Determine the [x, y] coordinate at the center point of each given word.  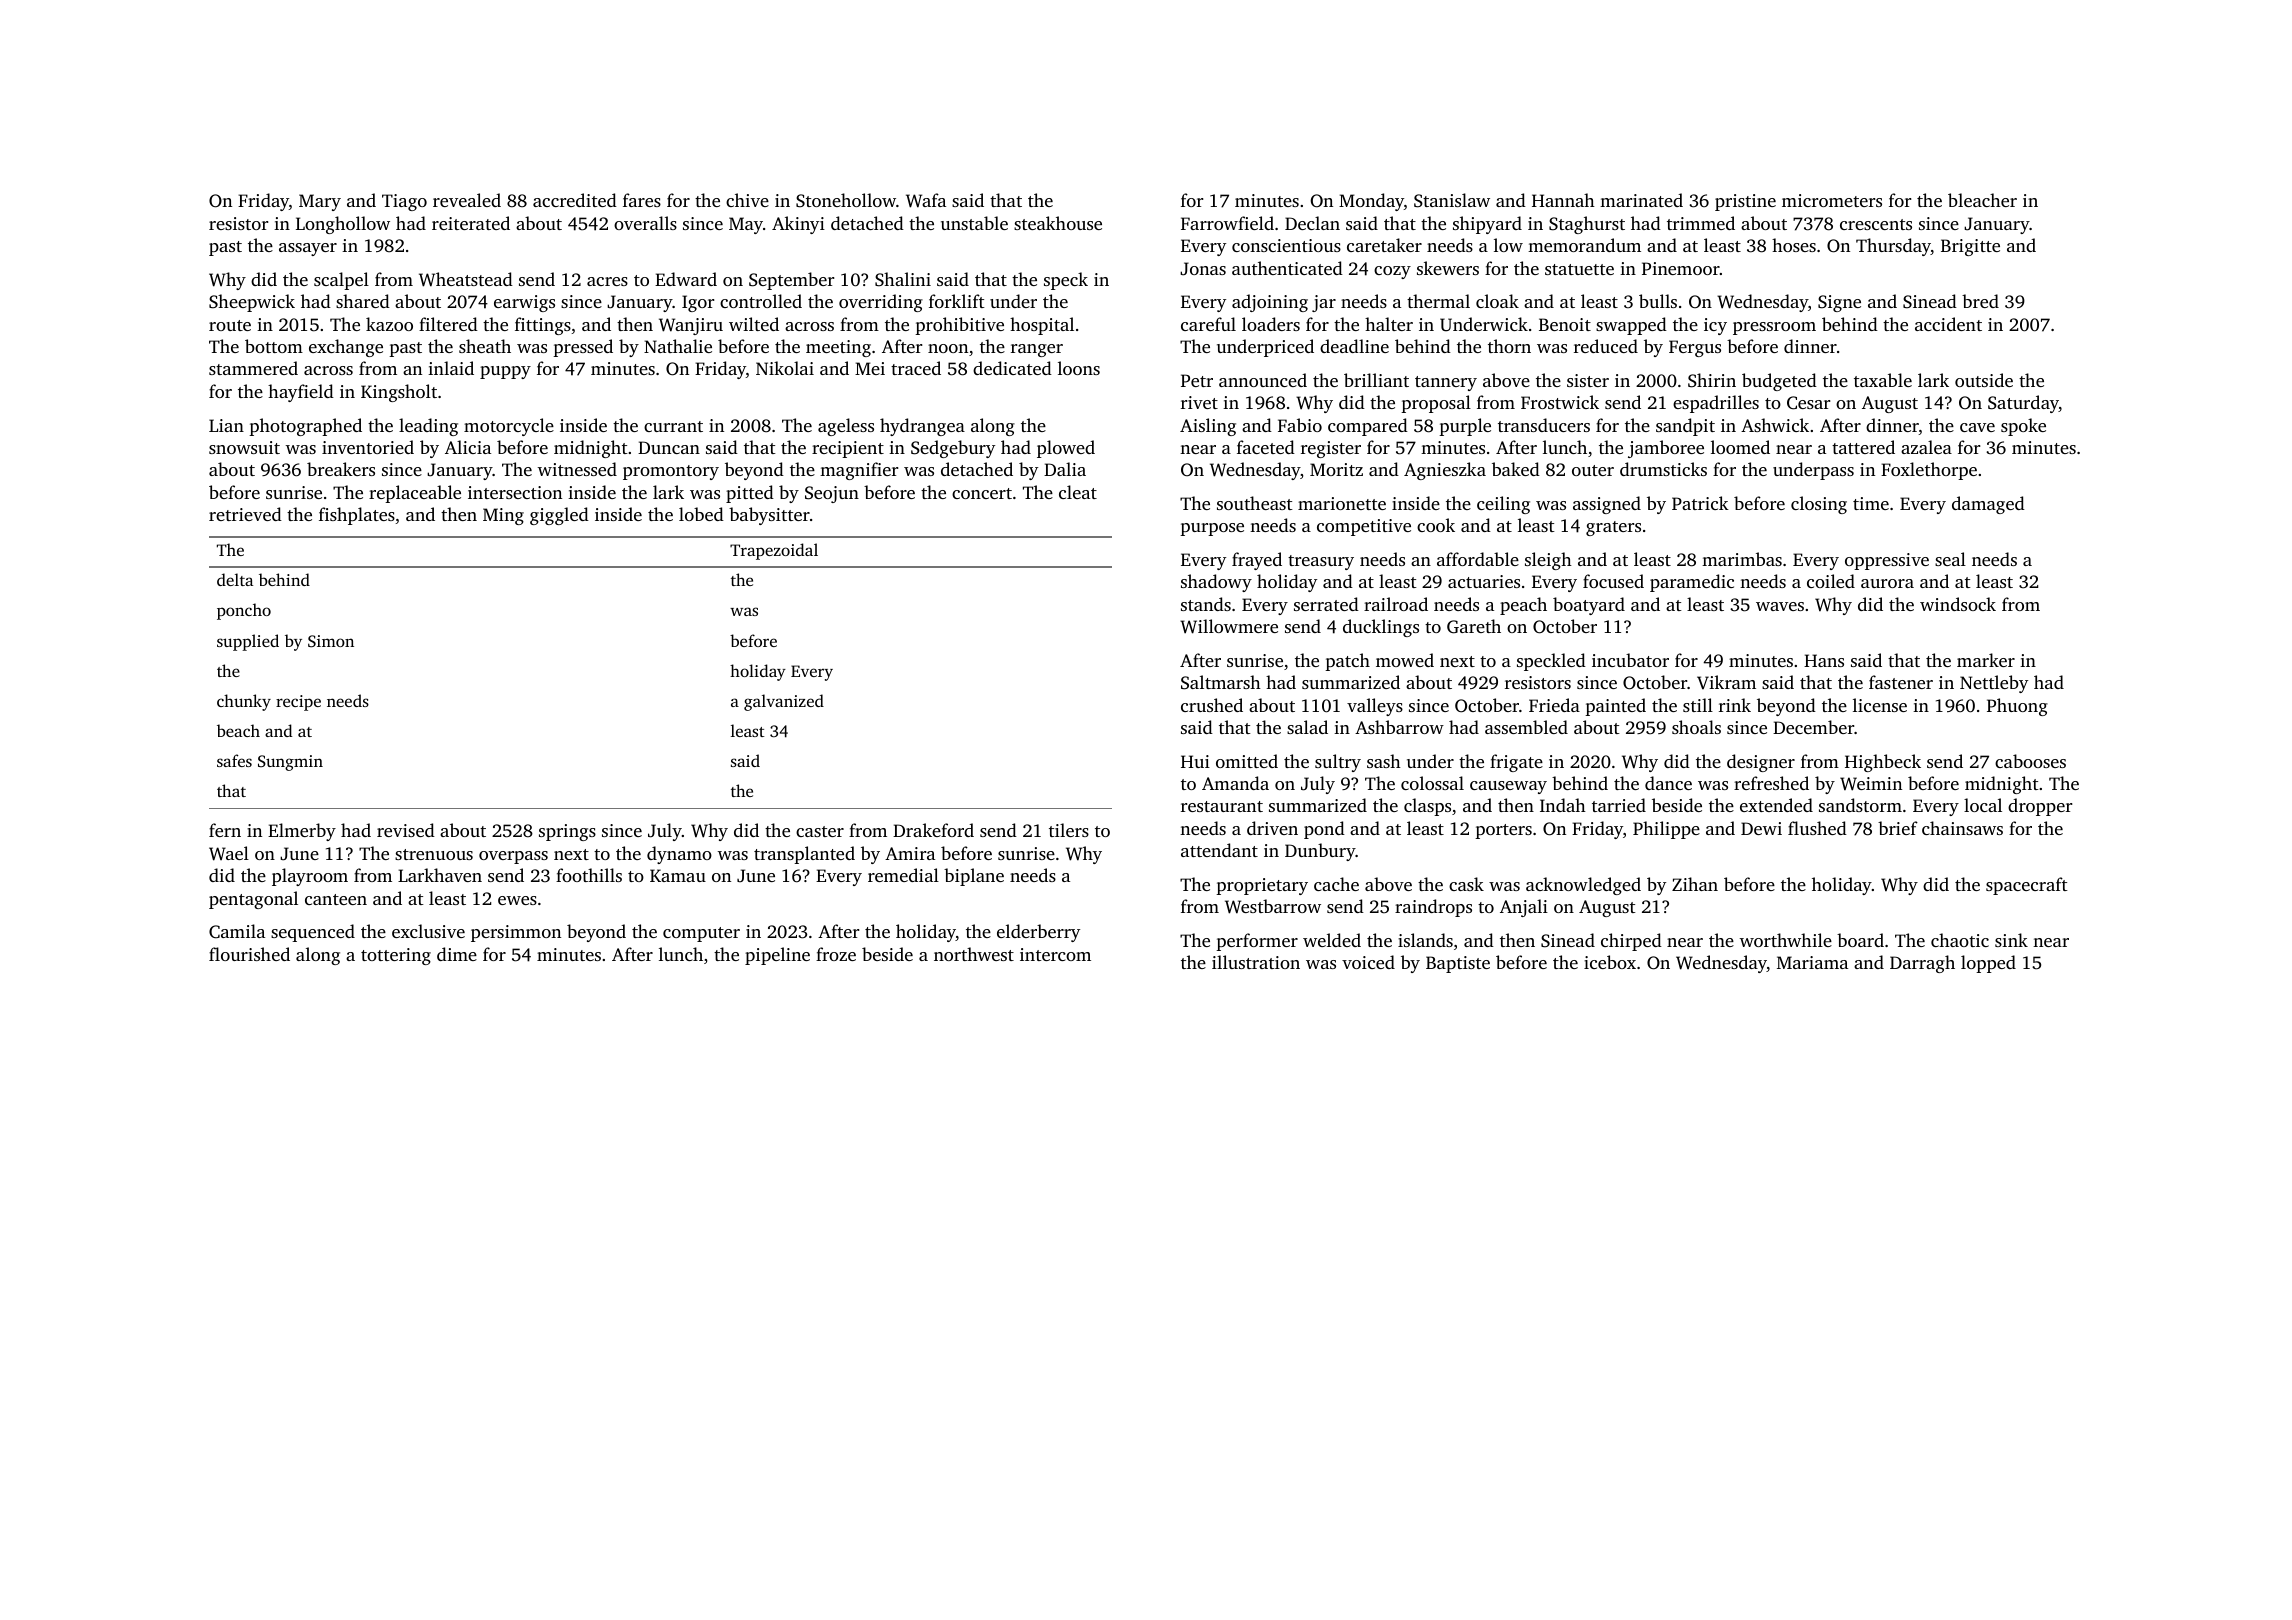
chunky [244, 702]
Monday [1371, 202]
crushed [1212, 705]
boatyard [1589, 606]
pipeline [777, 956]
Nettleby [1994, 684]
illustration [1256, 962]
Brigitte [1970, 247]
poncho [244, 611]
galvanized [784, 702]
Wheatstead [466, 279]
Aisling [1208, 427]
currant [673, 426]
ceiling [1503, 505]
